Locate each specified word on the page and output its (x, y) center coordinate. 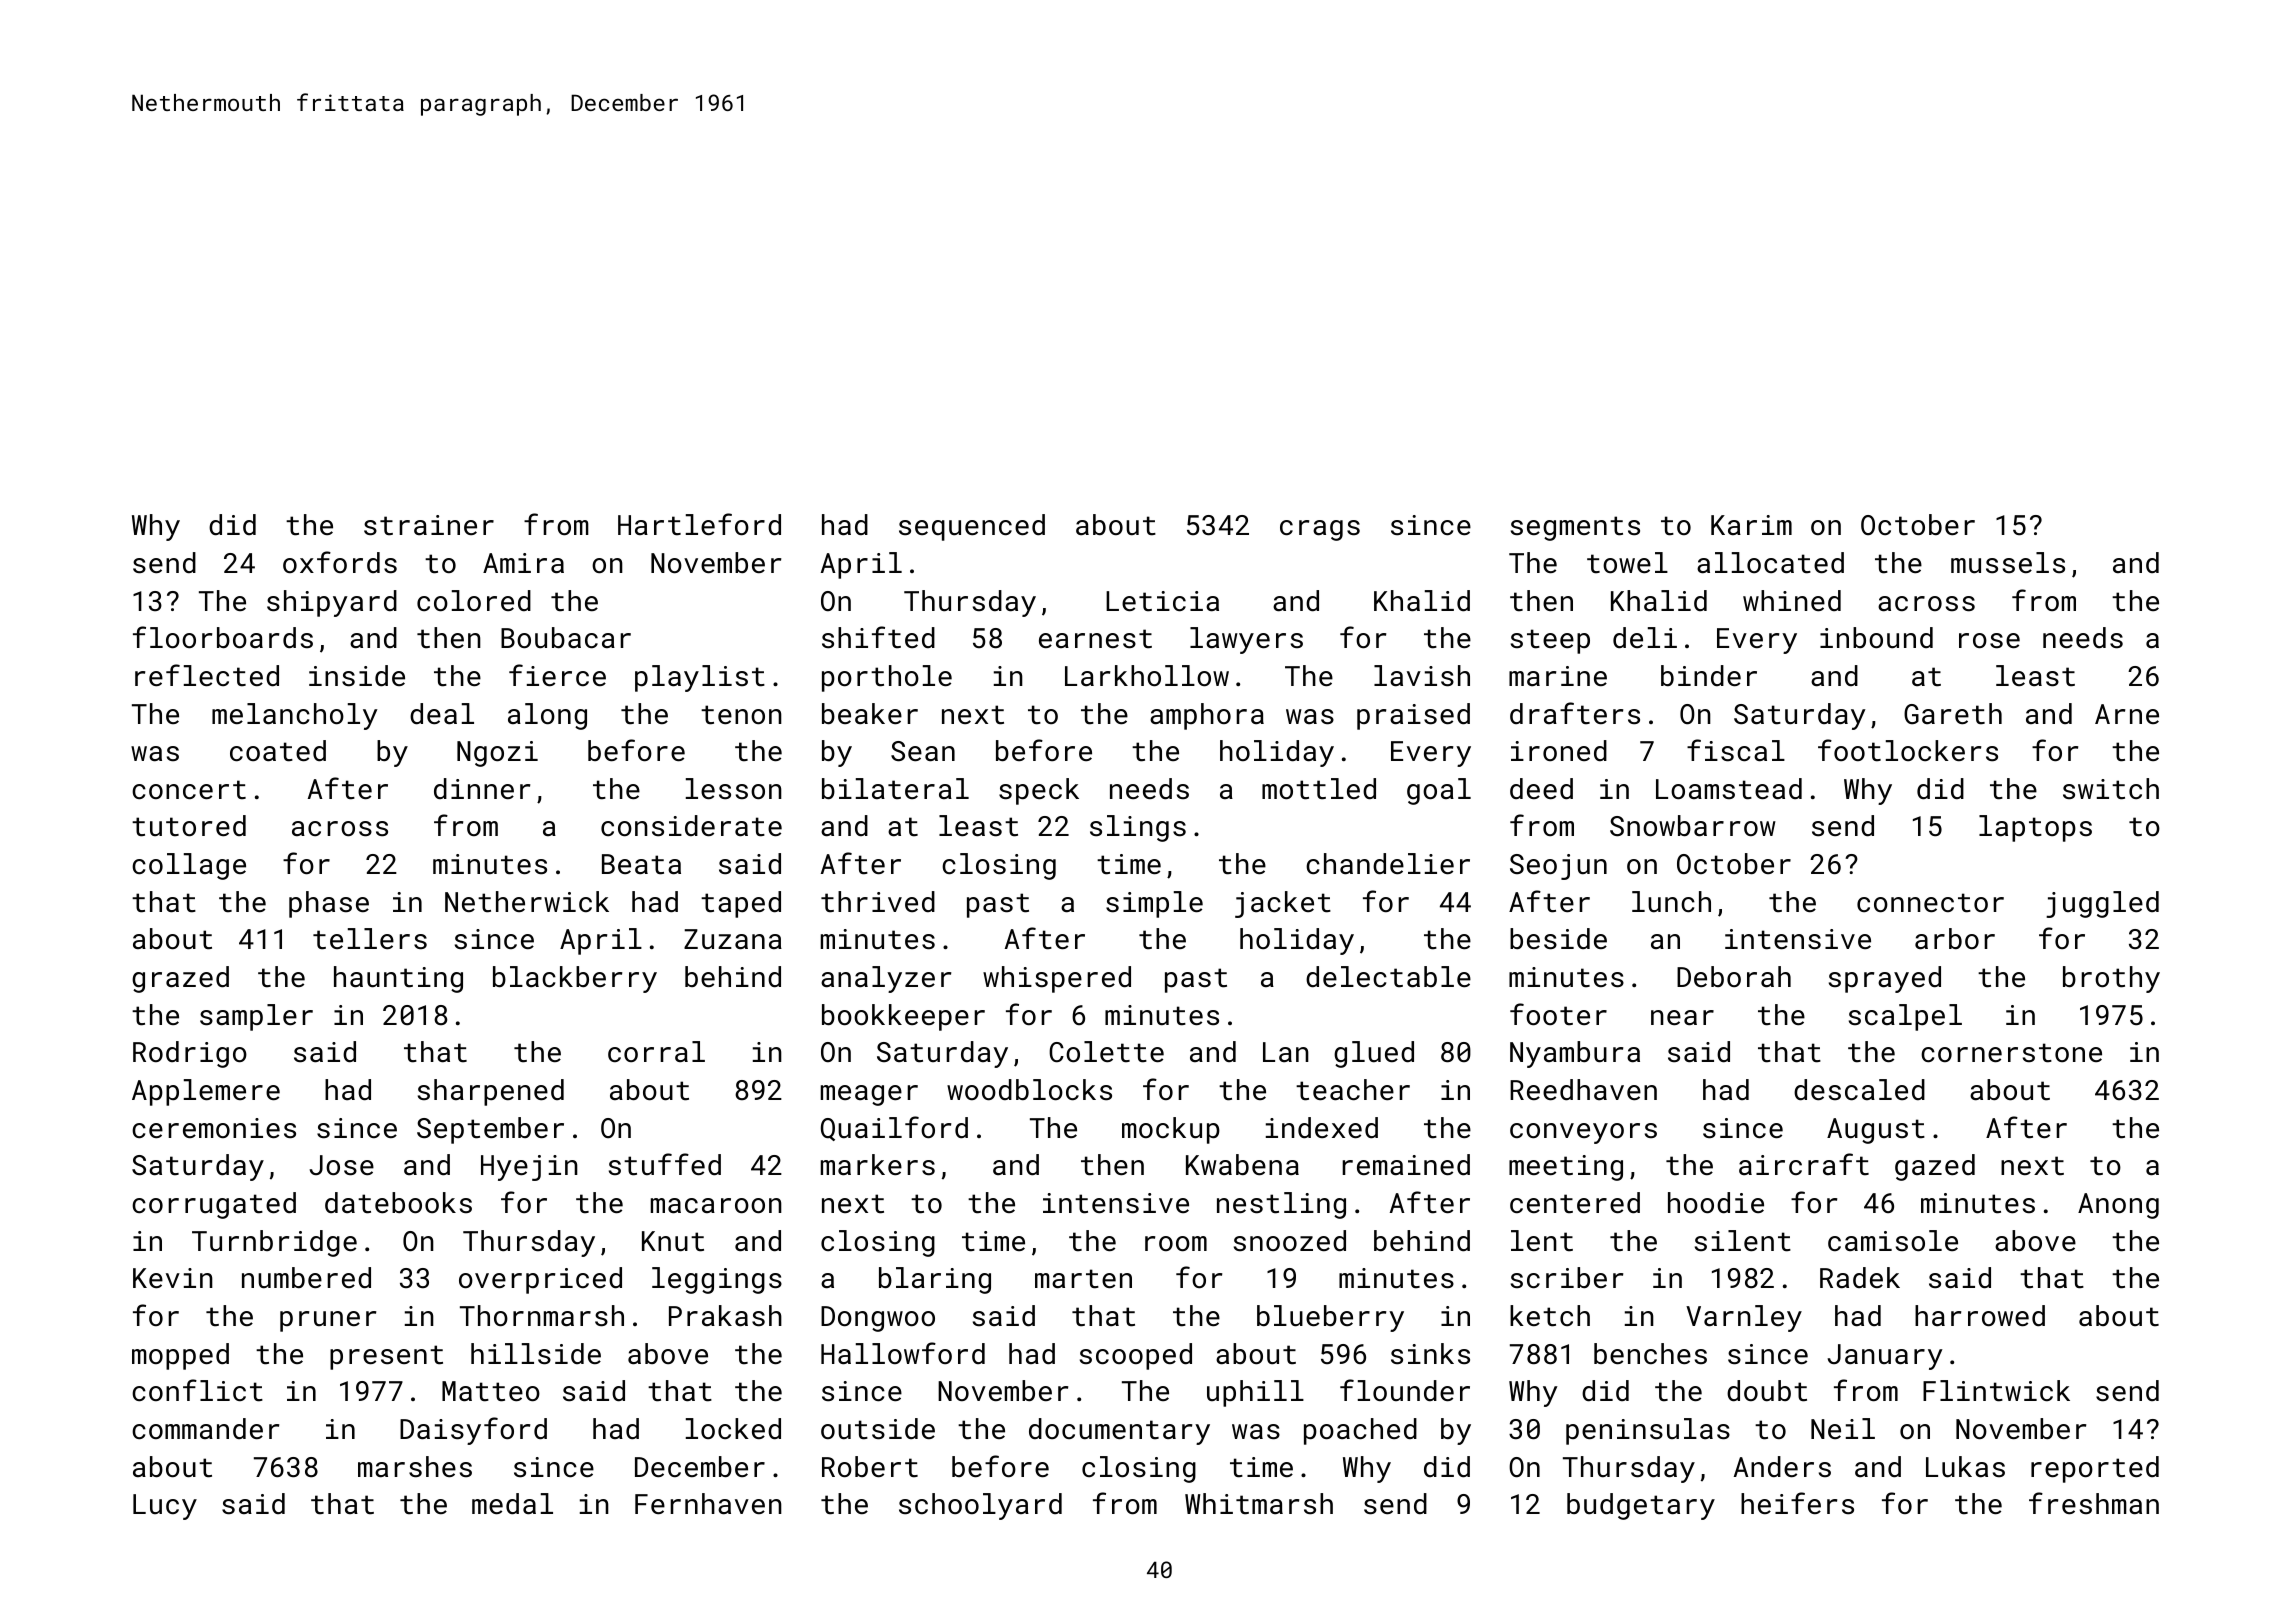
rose (1989, 641)
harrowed (1980, 1316)
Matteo (491, 1391)
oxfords (340, 562)
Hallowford (903, 1353)
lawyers (1246, 640)
